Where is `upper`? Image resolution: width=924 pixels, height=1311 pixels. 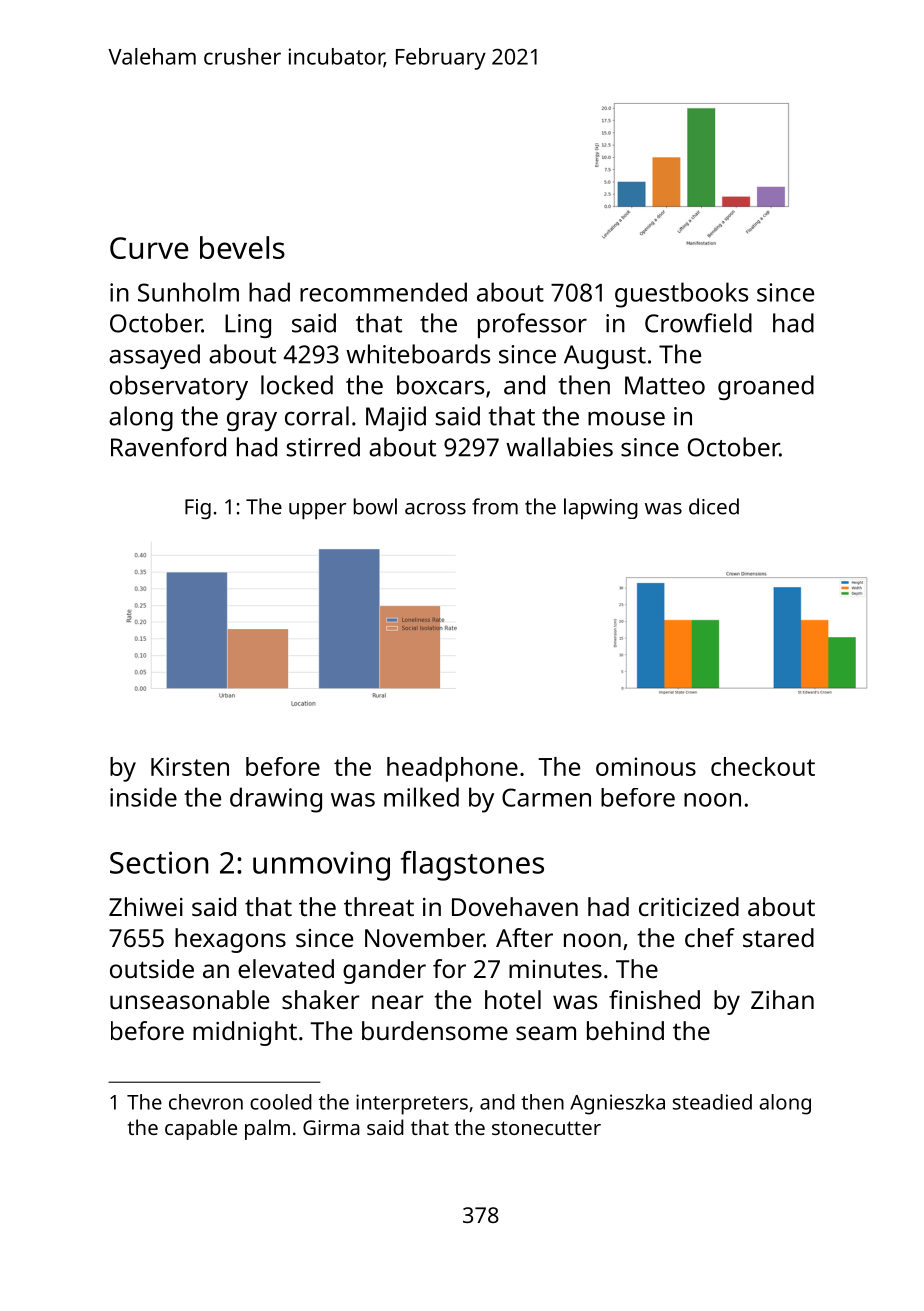
upper is located at coordinates (317, 511).
